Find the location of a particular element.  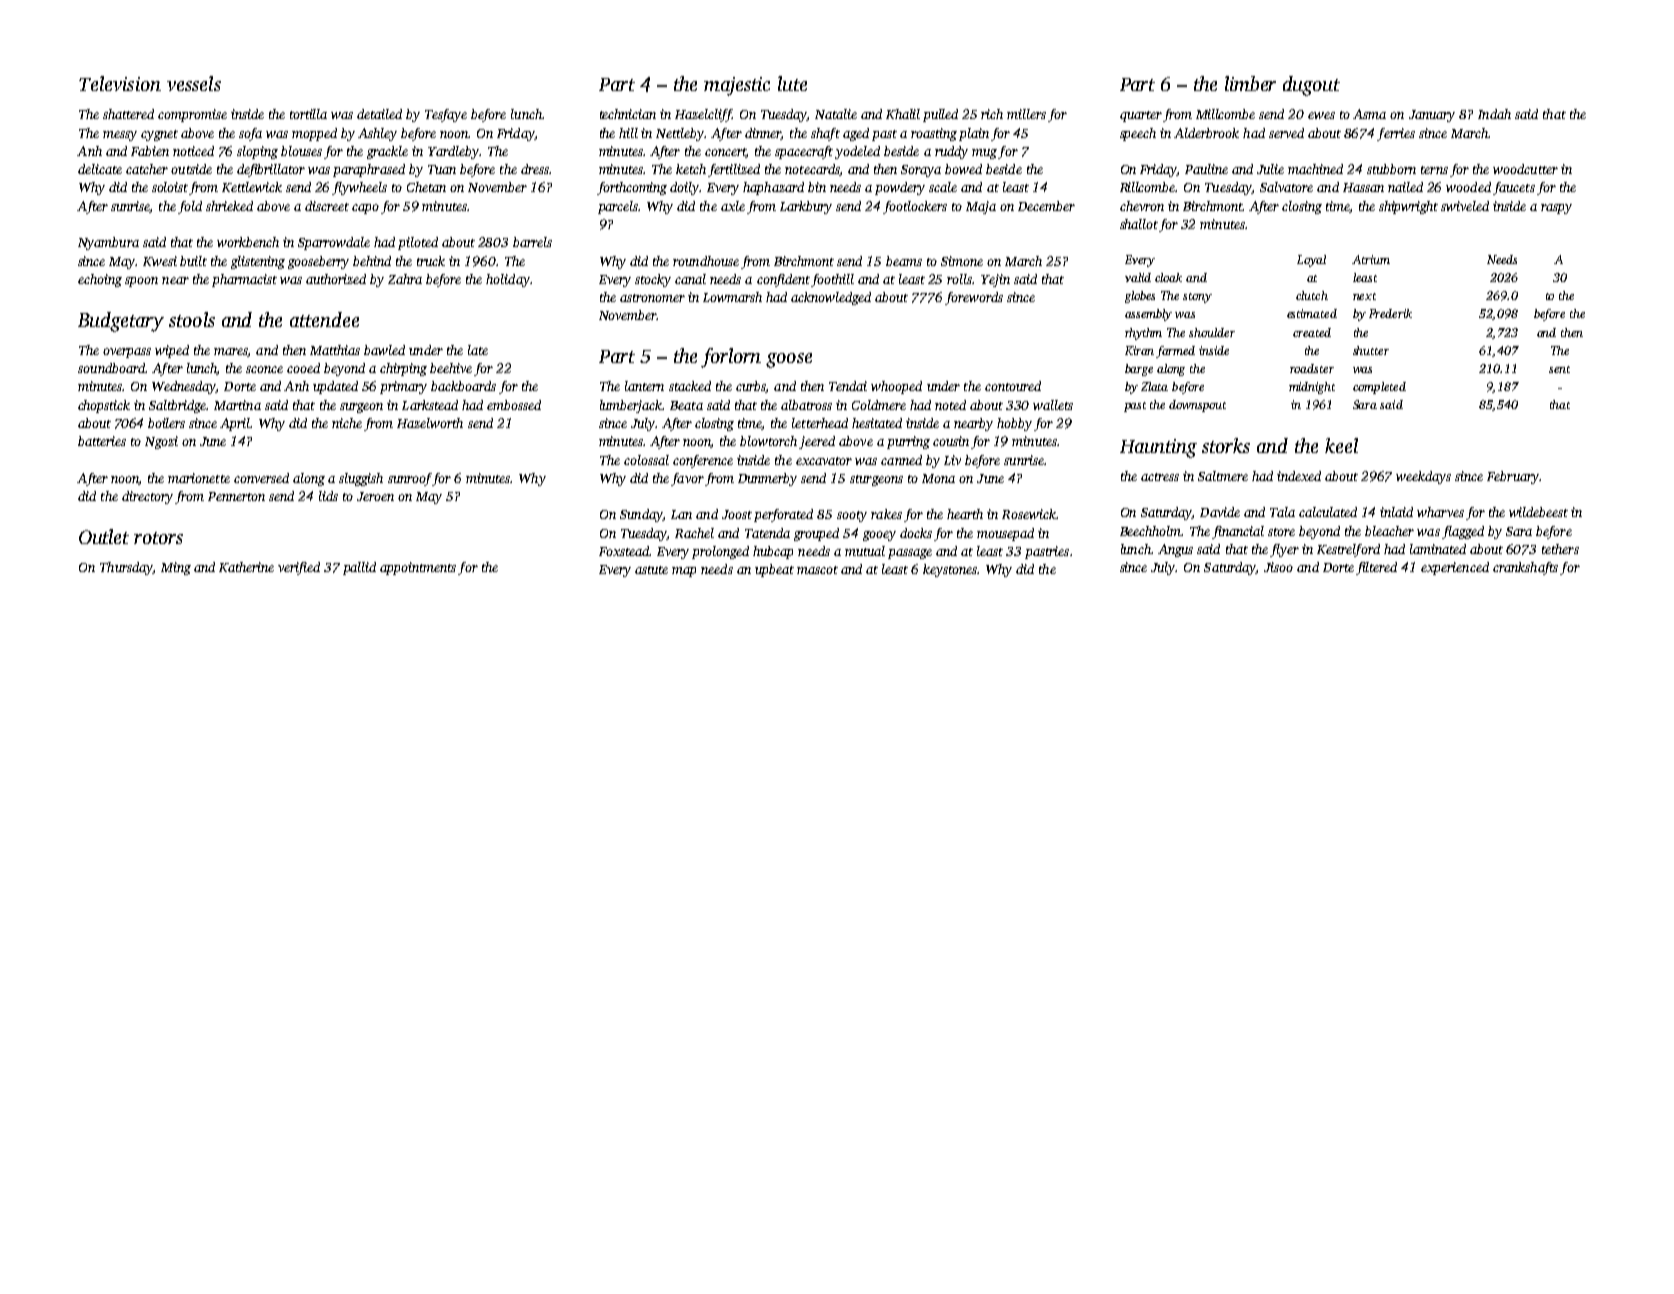

Maja is located at coordinates (981, 207).
